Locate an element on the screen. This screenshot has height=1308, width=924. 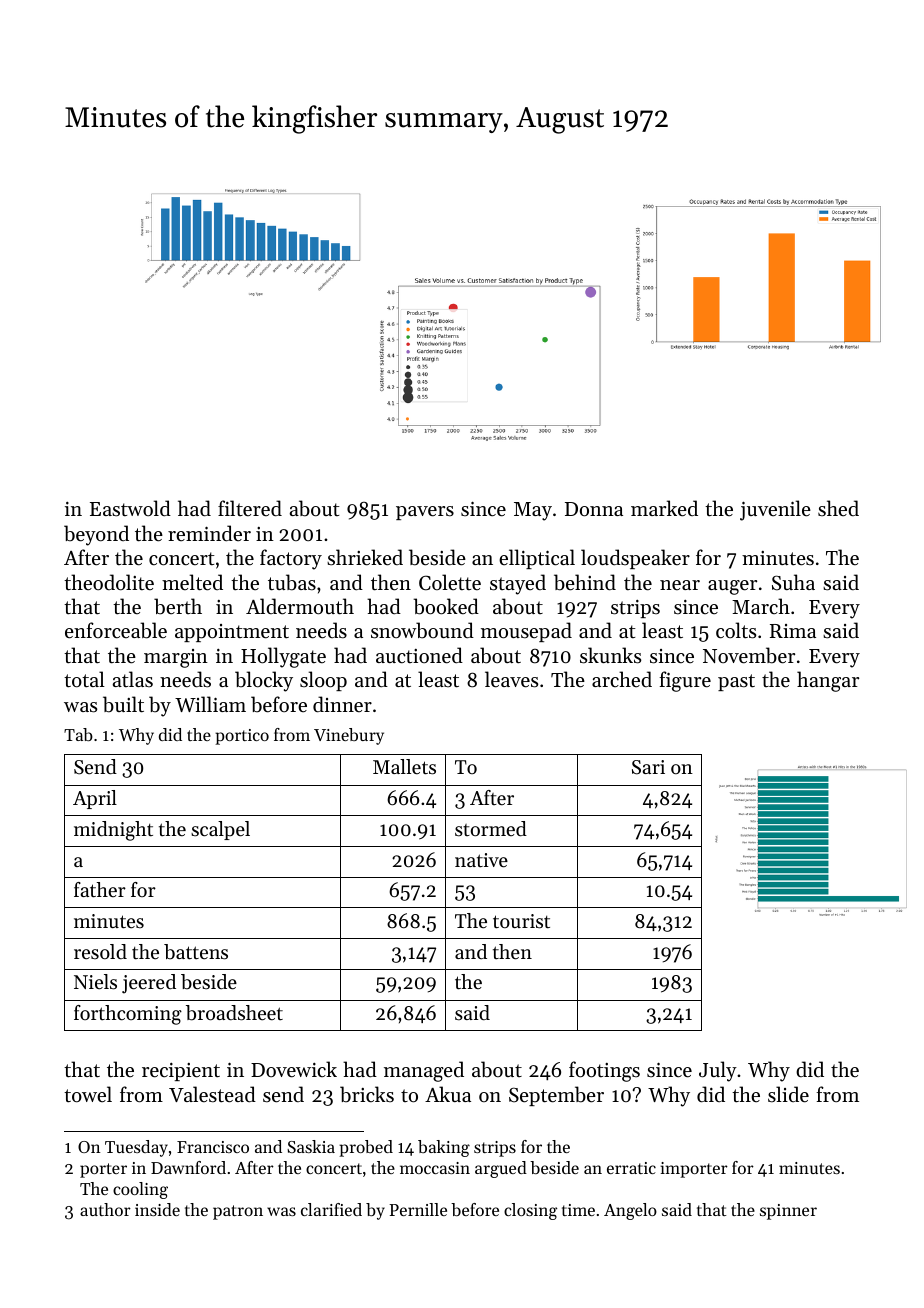
factory is located at coordinates (291, 559).
